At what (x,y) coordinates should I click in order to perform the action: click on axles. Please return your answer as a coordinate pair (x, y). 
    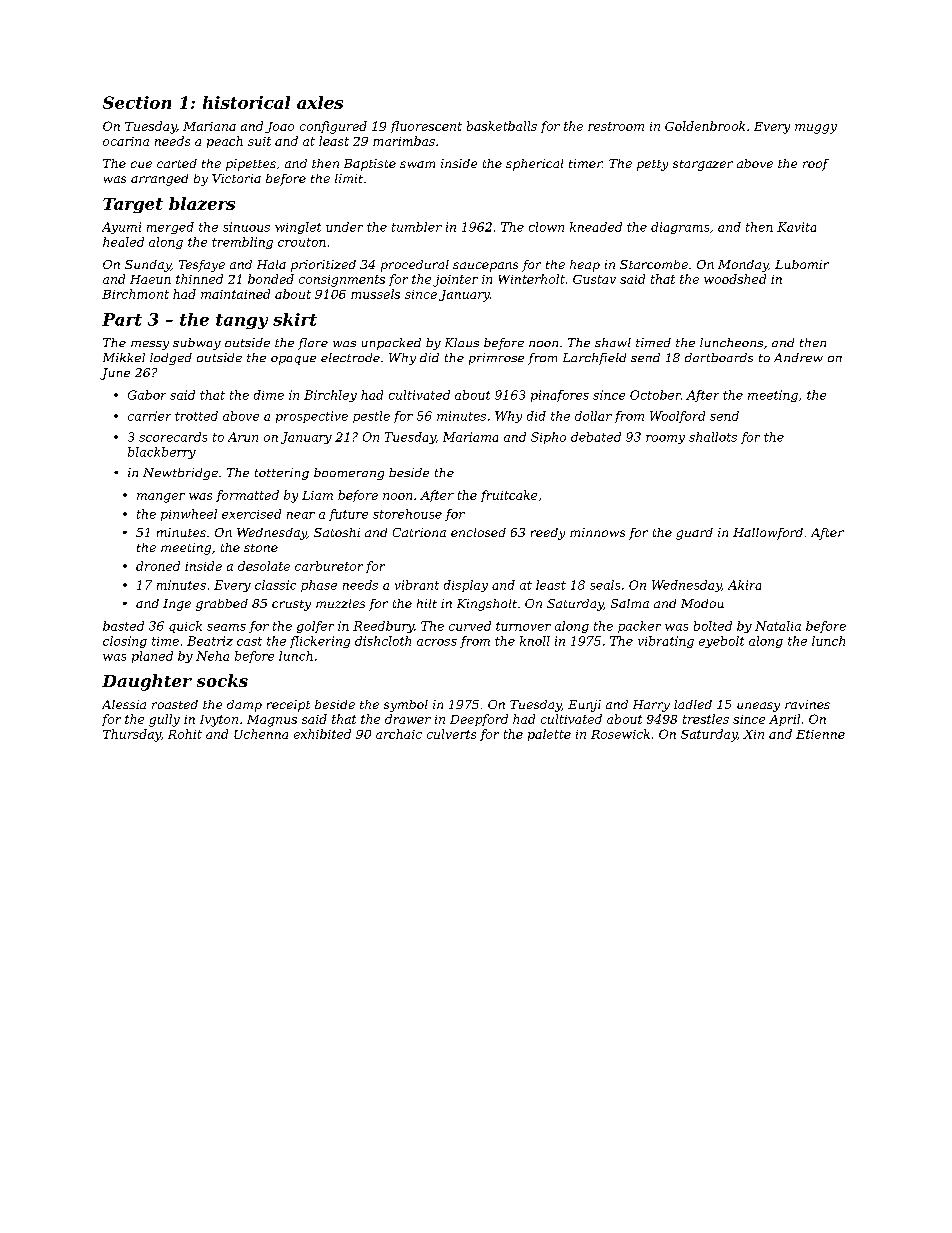
    Looking at the image, I should click on (320, 102).
